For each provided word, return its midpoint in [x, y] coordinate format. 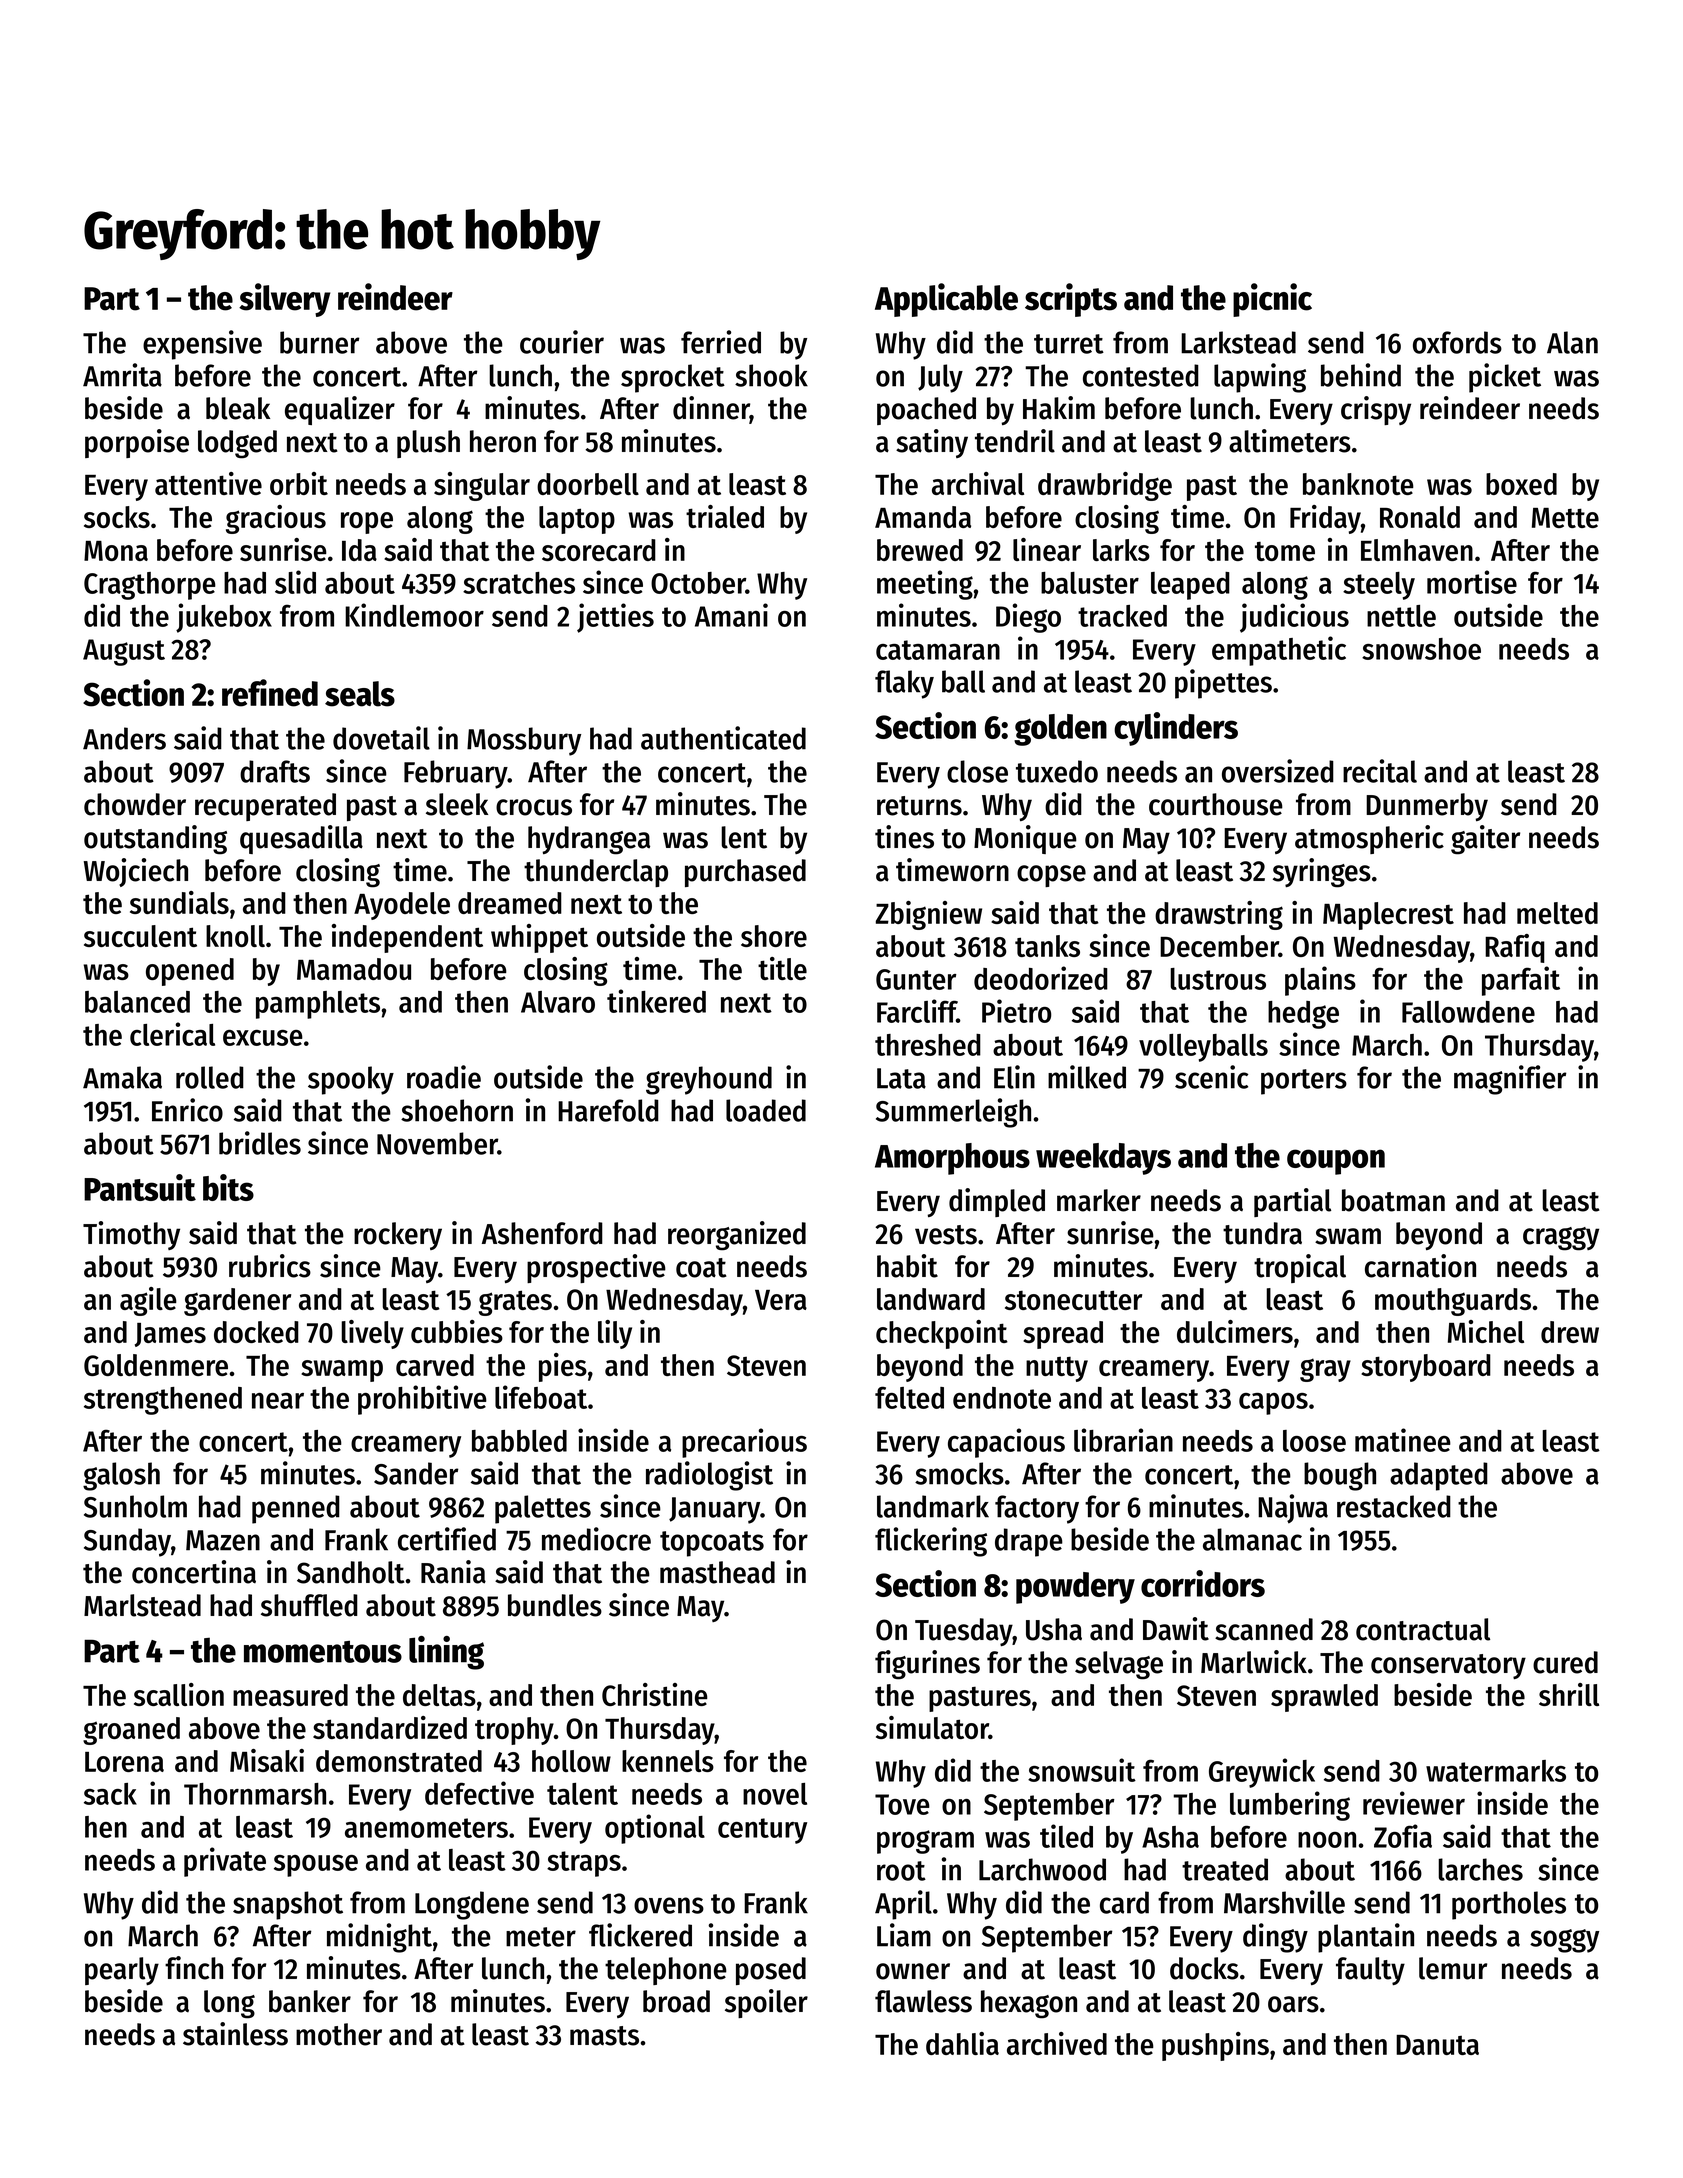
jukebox [224, 618]
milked [1087, 1077]
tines [904, 837]
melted [1557, 913]
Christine [655, 1694]
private [225, 1862]
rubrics [270, 1266]
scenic [1211, 1077]
